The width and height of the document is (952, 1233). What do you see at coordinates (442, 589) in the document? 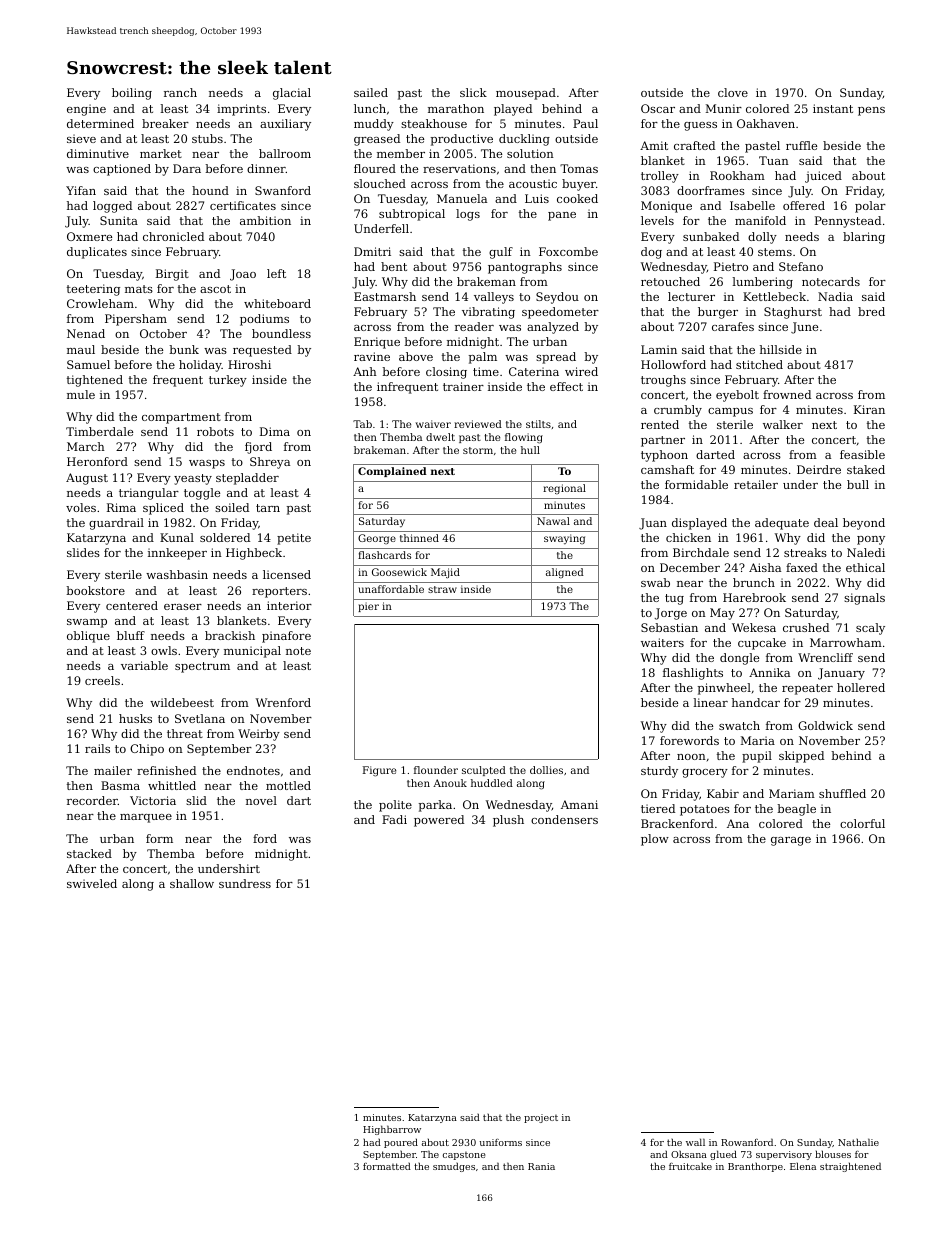
I see `straw` at bounding box center [442, 589].
